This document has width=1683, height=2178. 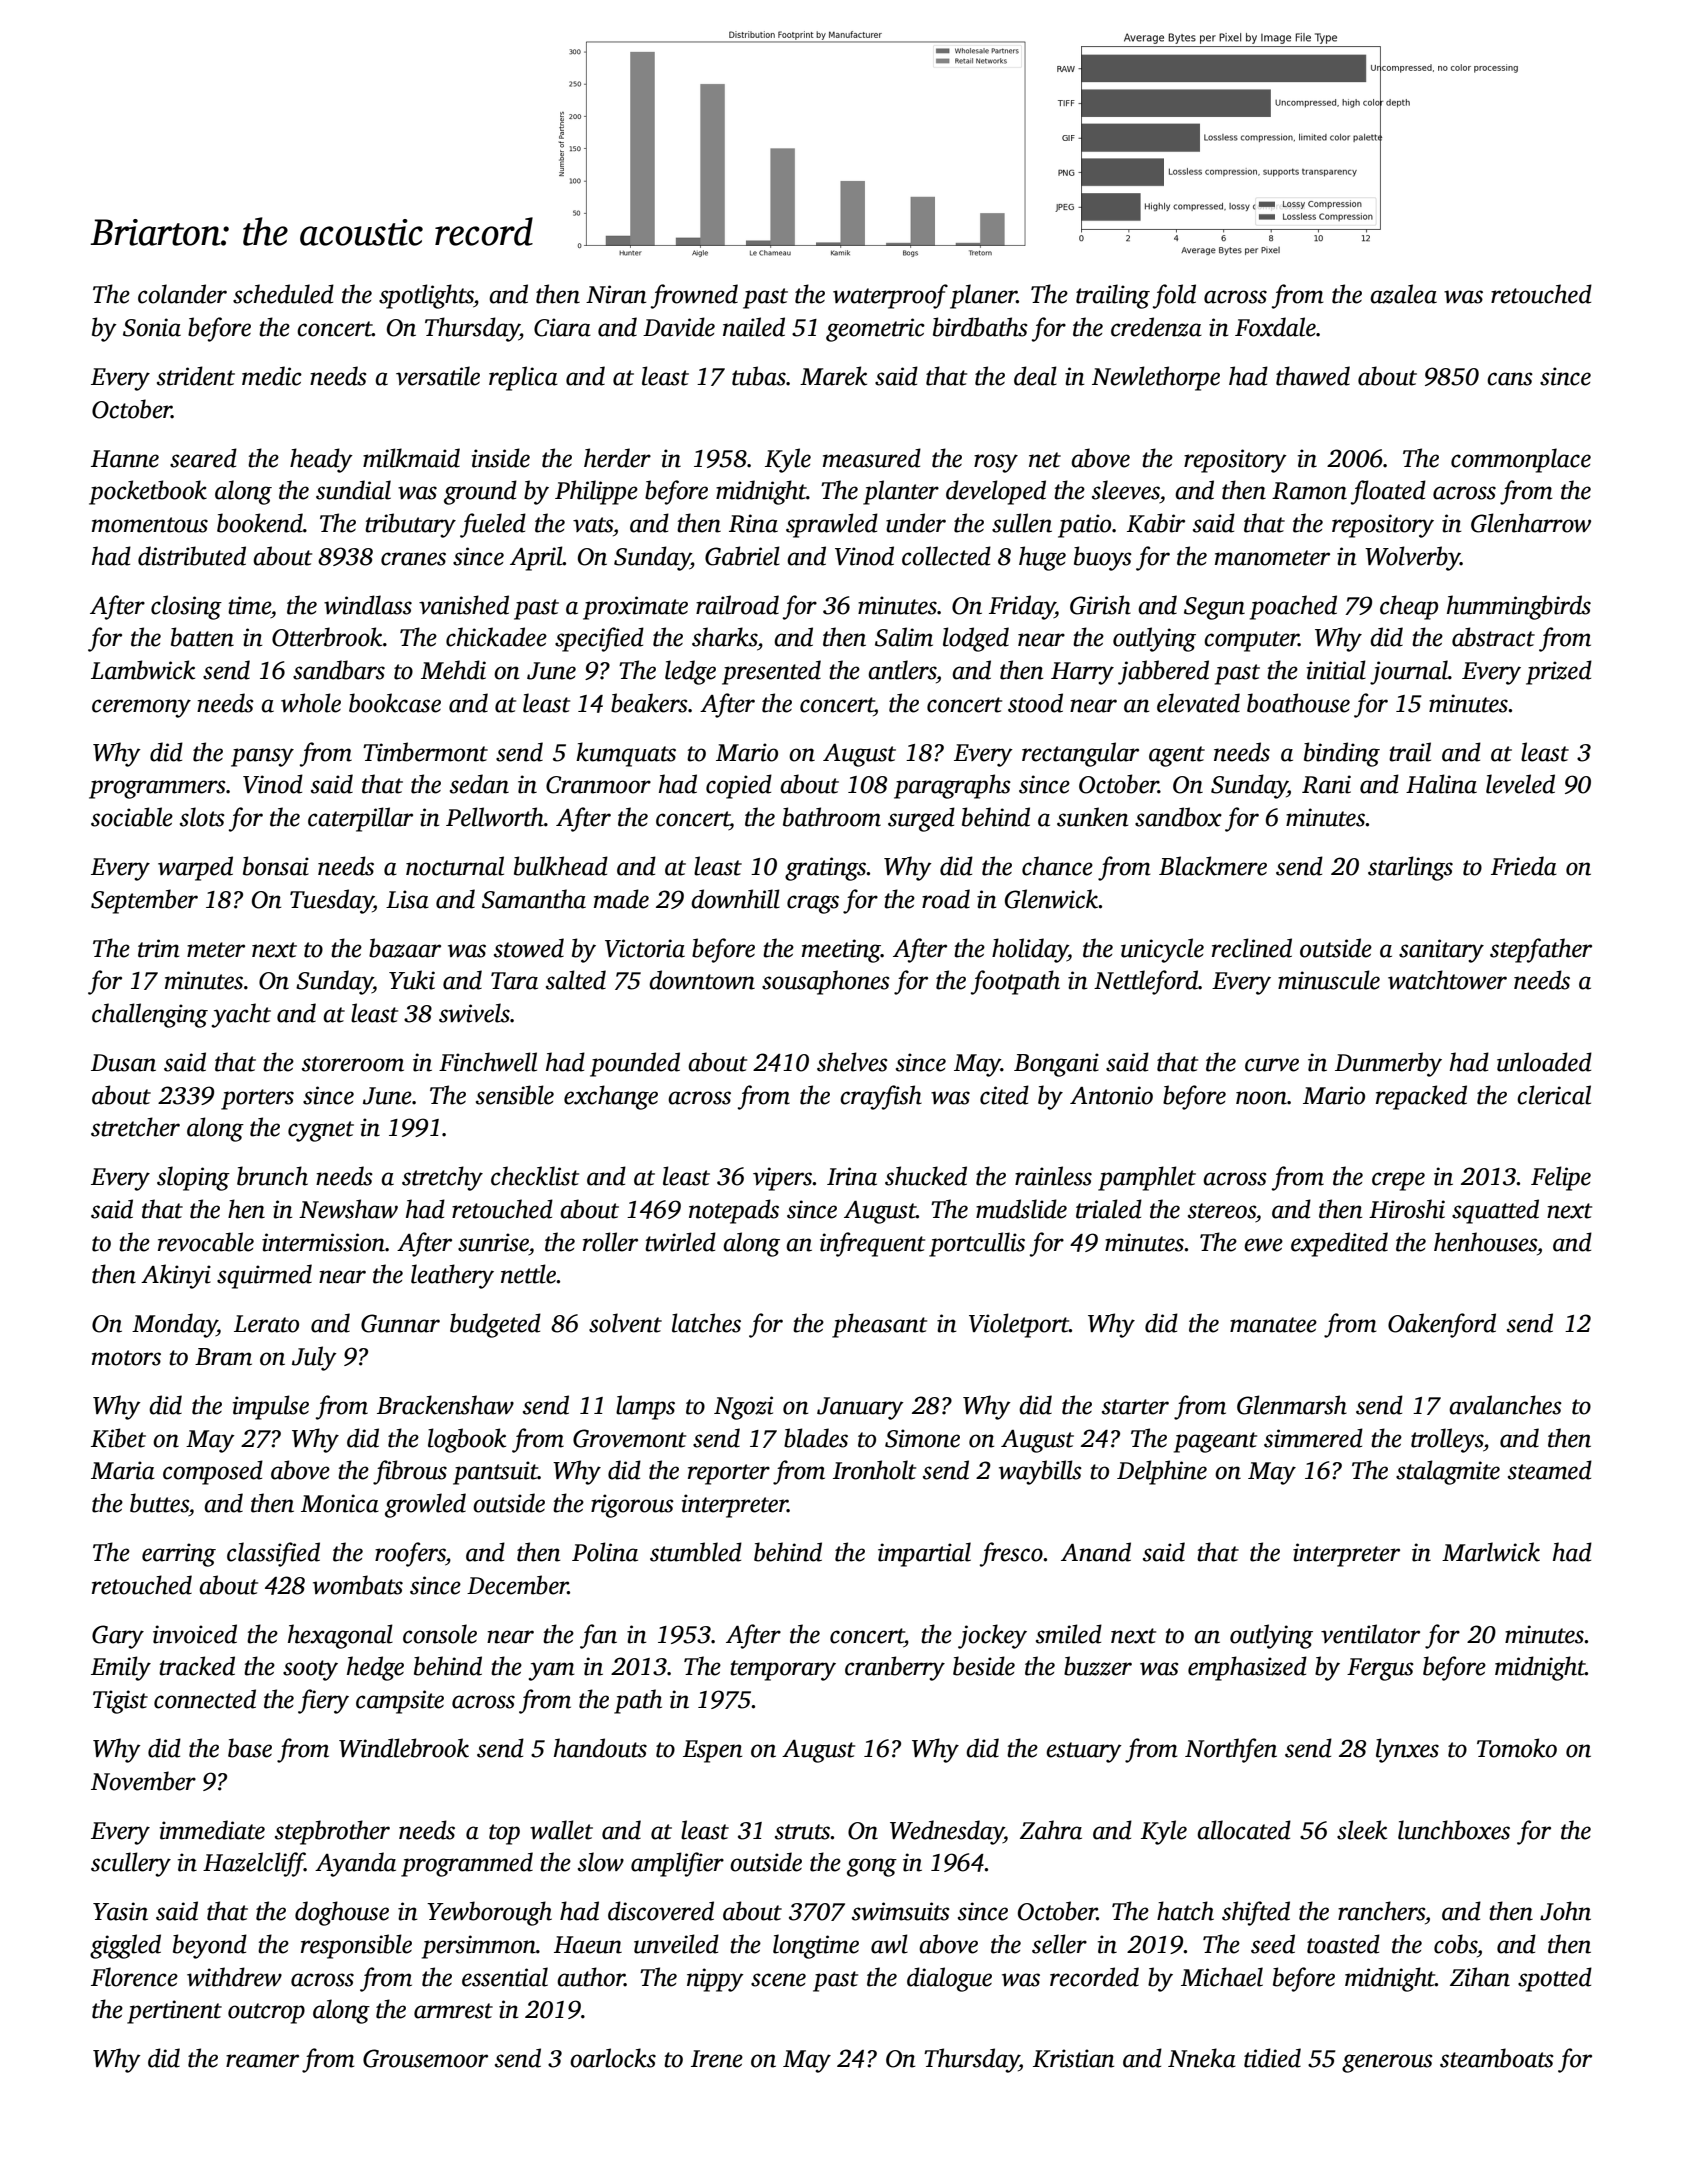 I want to click on tubas, so click(x=759, y=376).
